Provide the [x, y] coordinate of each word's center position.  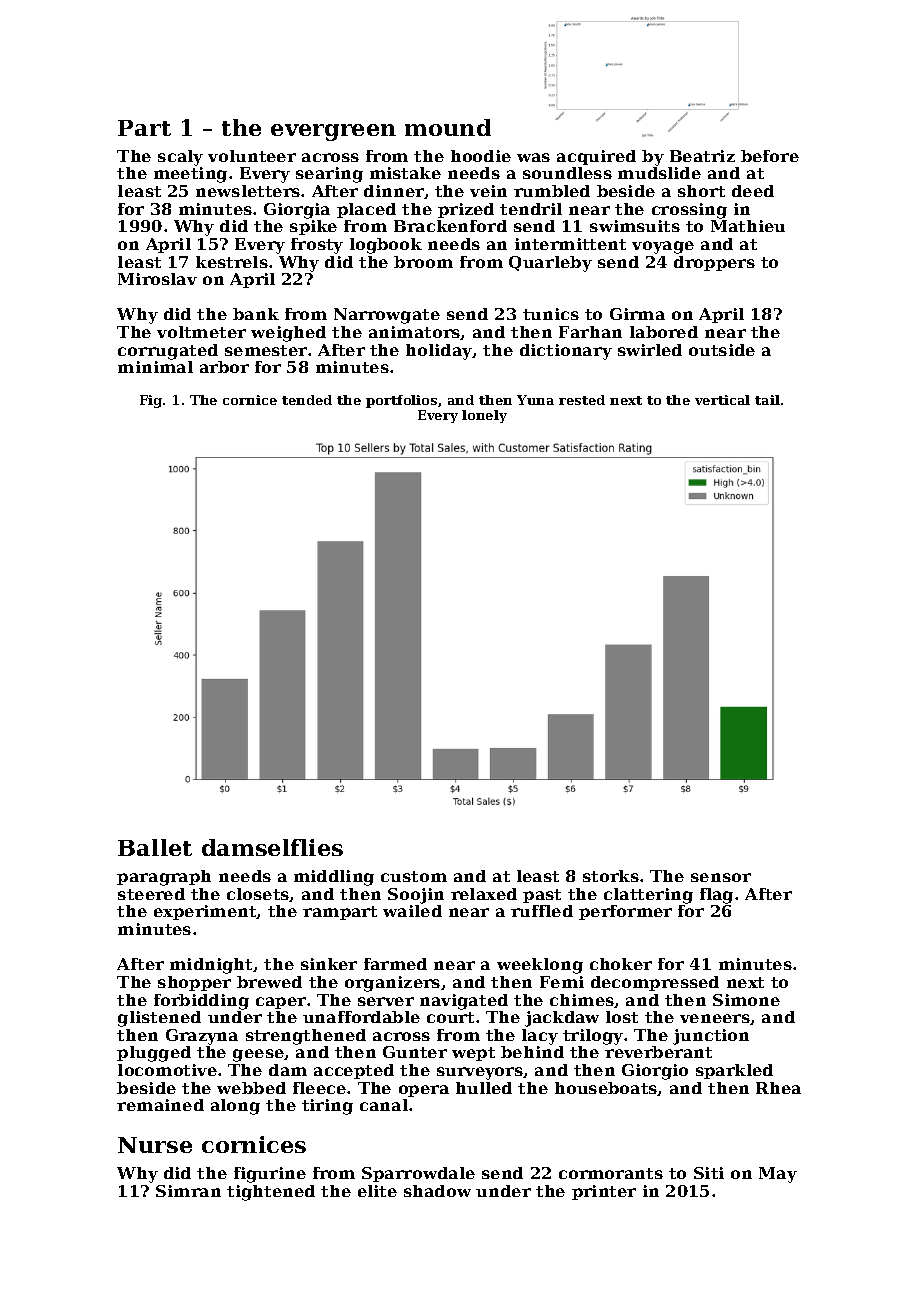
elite [377, 1191]
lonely [484, 416]
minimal [155, 367]
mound [448, 127]
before [770, 156]
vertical [722, 400]
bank [256, 314]
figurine [270, 1175]
